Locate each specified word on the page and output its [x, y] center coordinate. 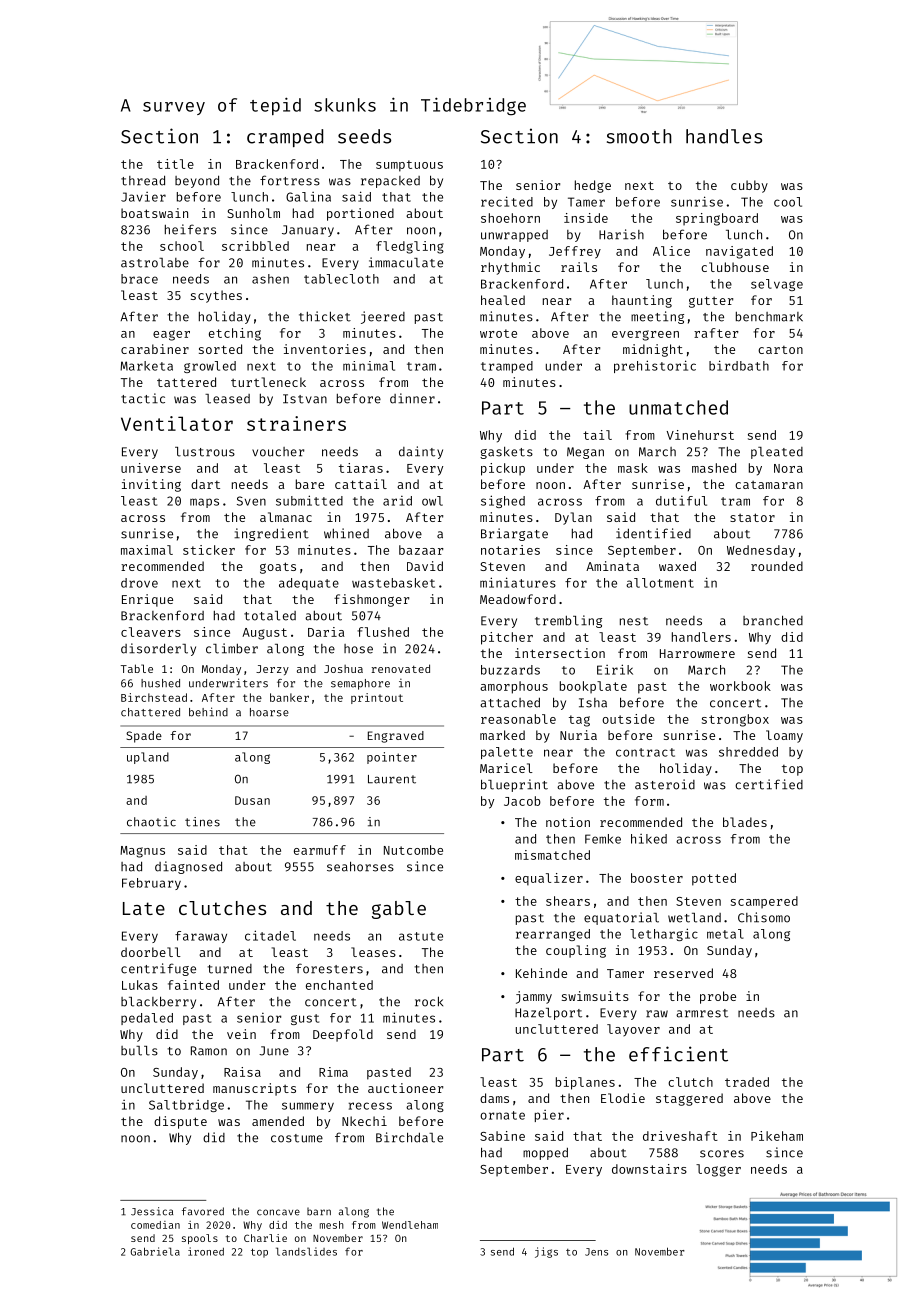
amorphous [514, 687]
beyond [197, 181]
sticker [209, 550]
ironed [206, 1251]
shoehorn [510, 218]
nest [634, 621]
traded [747, 1082]
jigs [546, 1252]
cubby [749, 186]
